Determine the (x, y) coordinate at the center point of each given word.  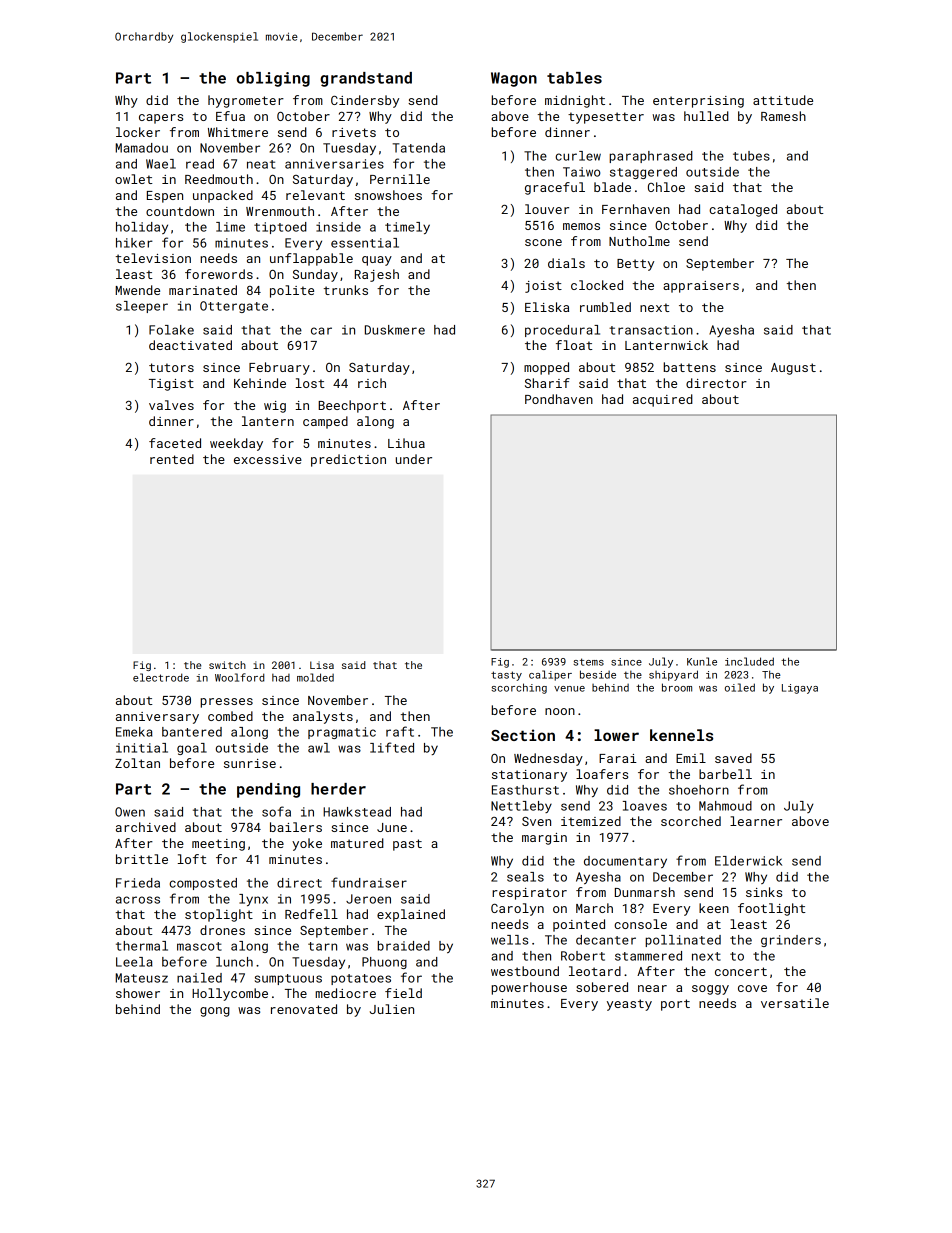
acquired (663, 400)
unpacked (223, 196)
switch (227, 665)
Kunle (702, 661)
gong (215, 1012)
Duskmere (395, 330)
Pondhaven (559, 399)
